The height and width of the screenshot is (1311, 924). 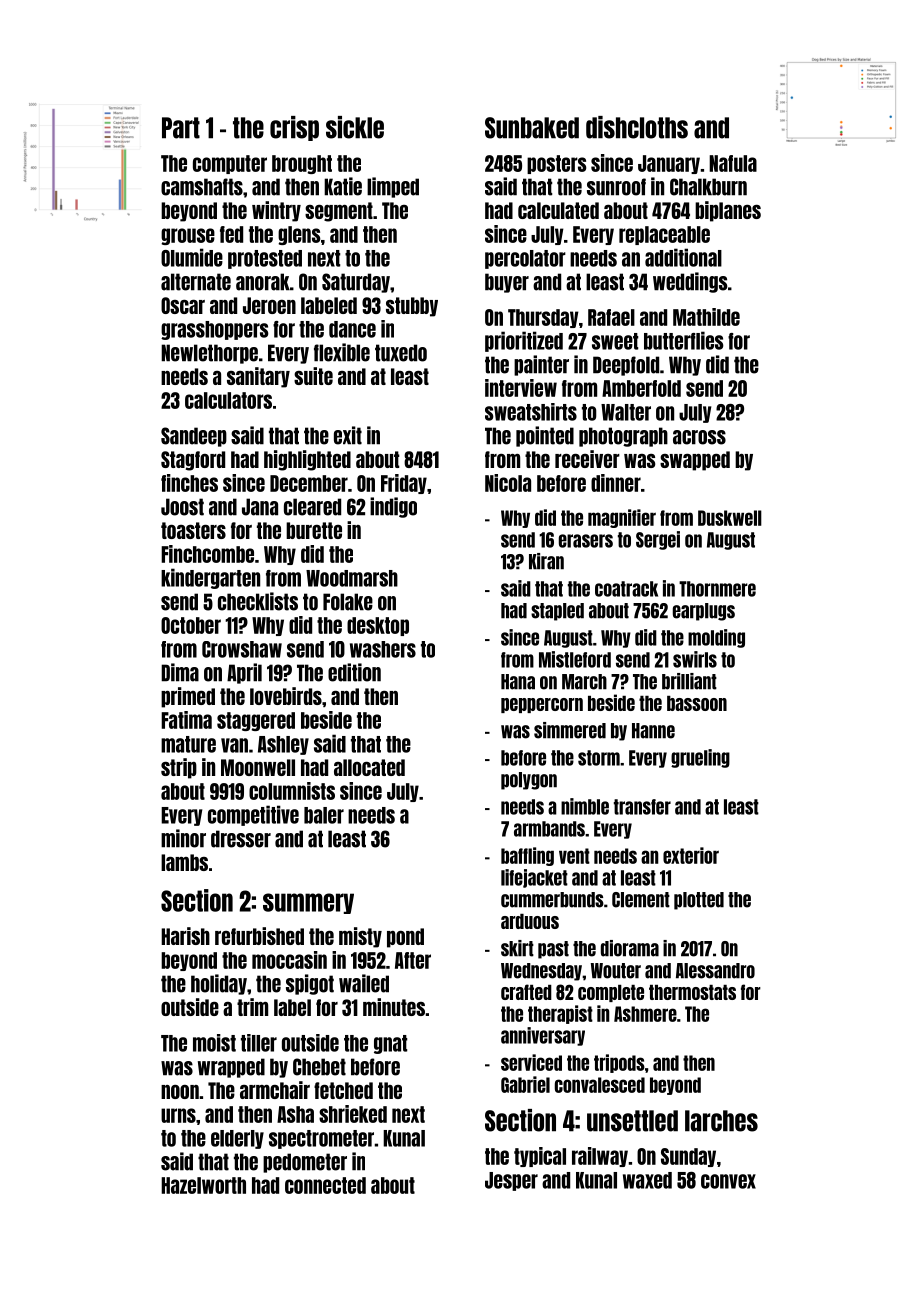 What do you see at coordinates (189, 483) in the screenshot?
I see `finches` at bounding box center [189, 483].
